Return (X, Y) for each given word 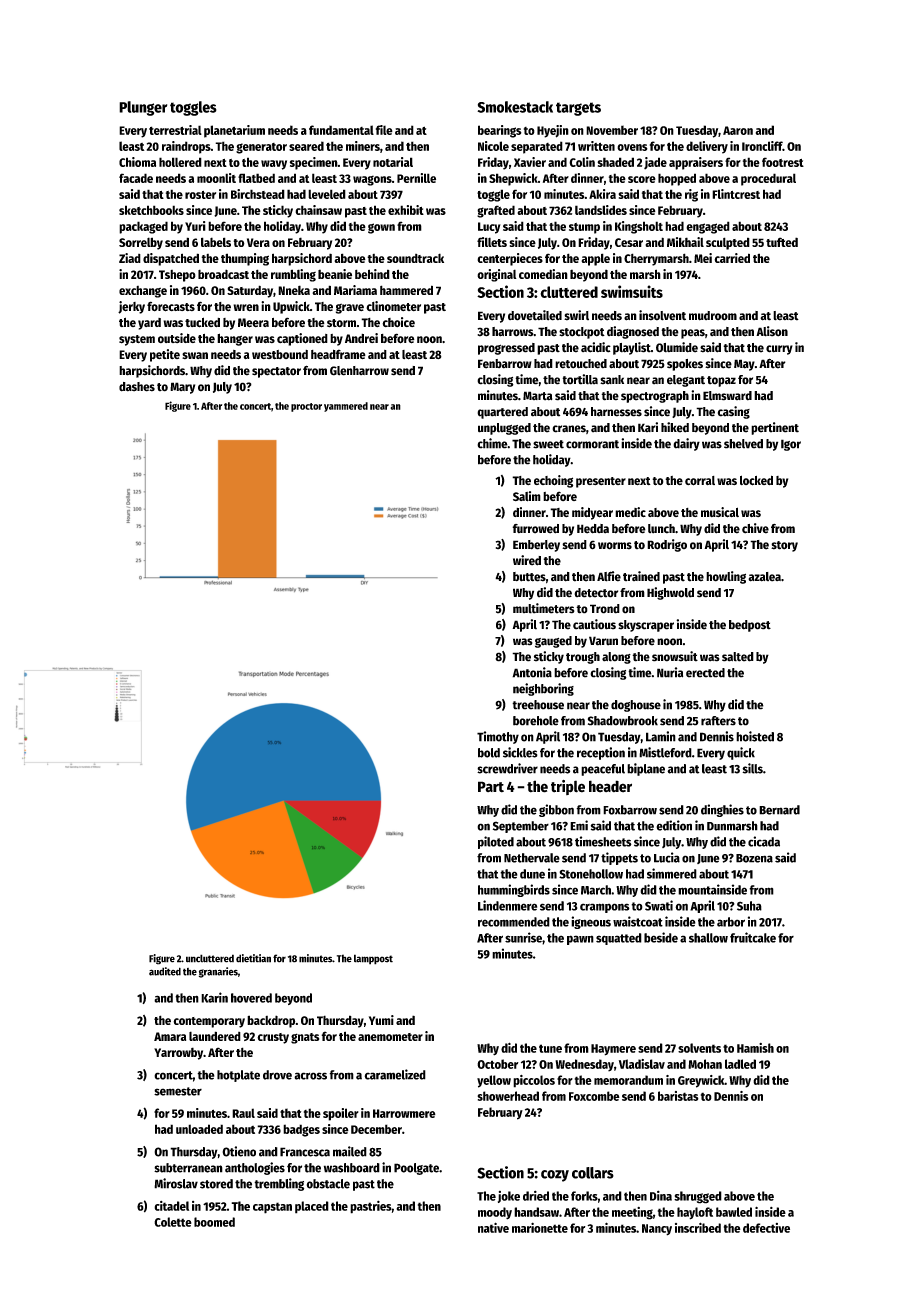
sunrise (523, 937)
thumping (245, 259)
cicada (764, 841)
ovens (632, 147)
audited (165, 971)
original (497, 275)
